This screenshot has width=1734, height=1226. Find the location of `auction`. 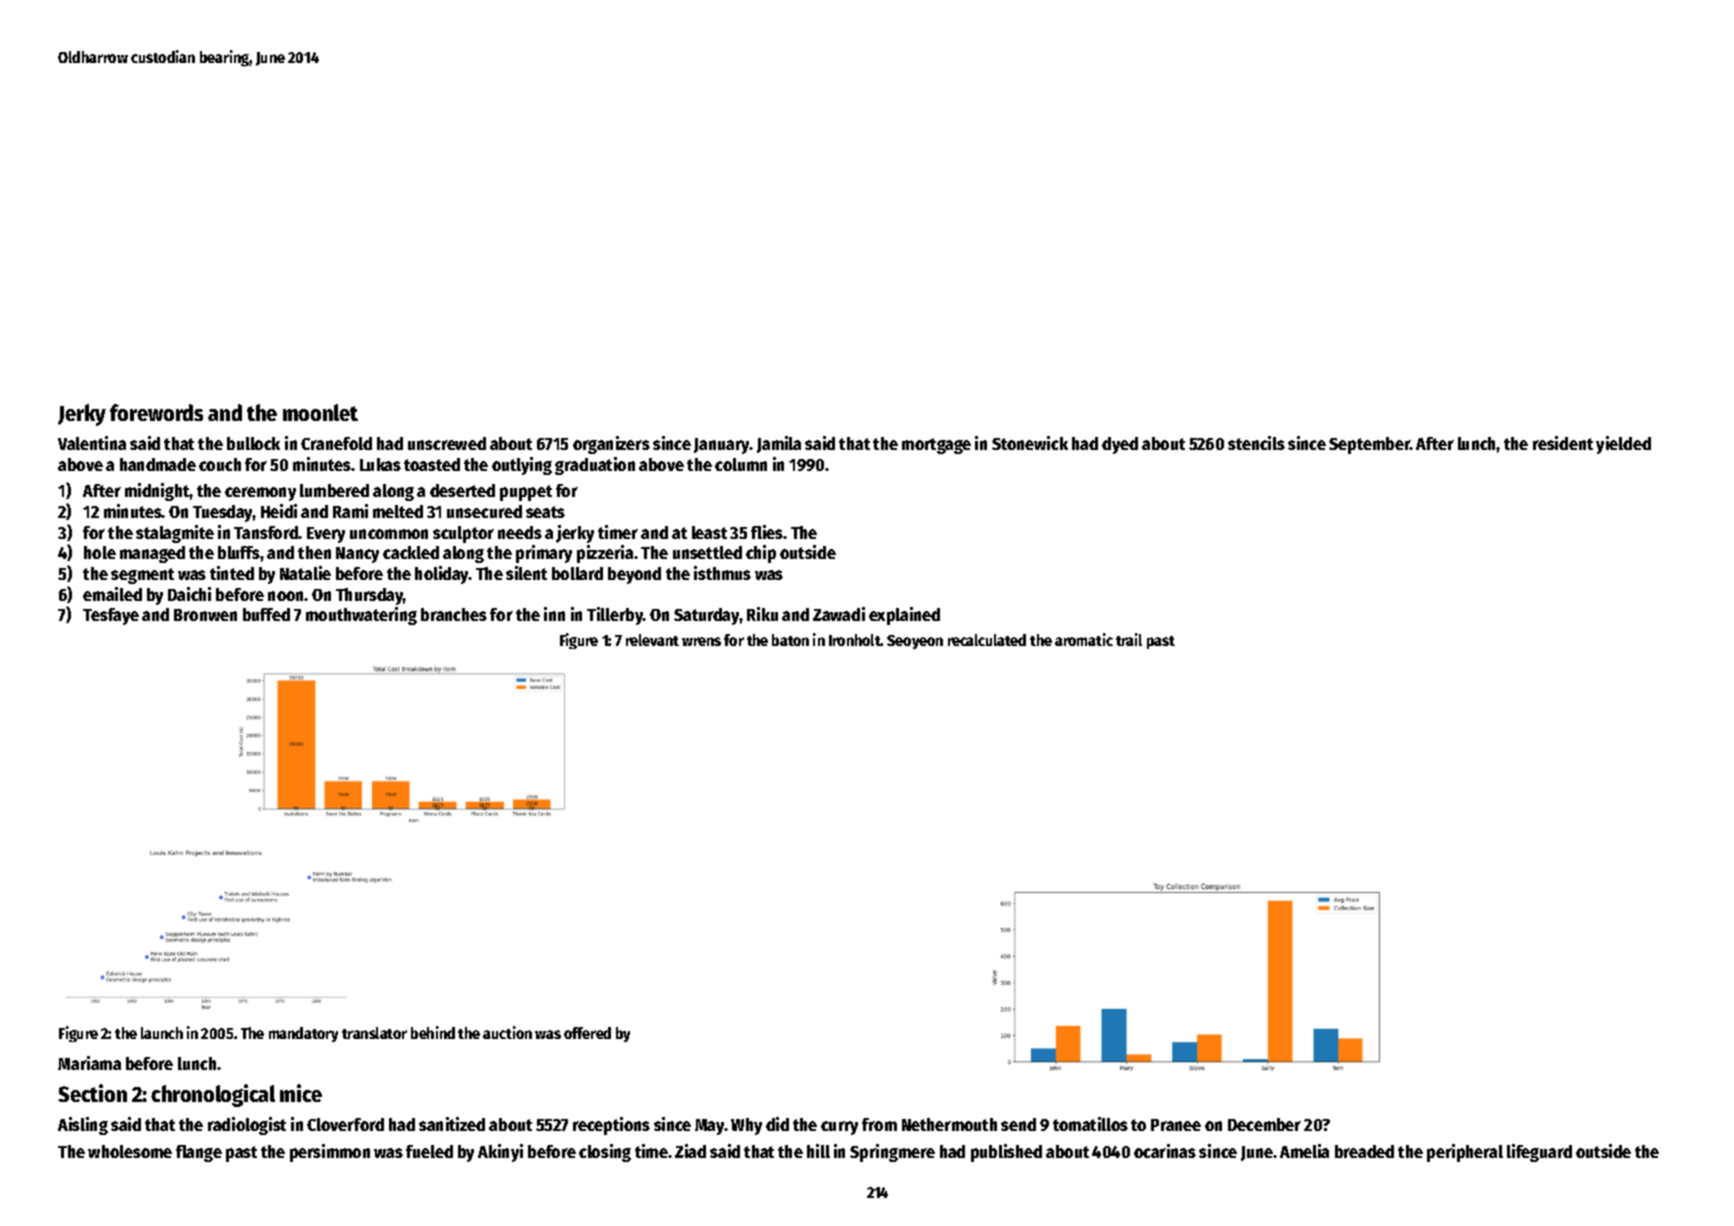

auction is located at coordinates (507, 1032).
